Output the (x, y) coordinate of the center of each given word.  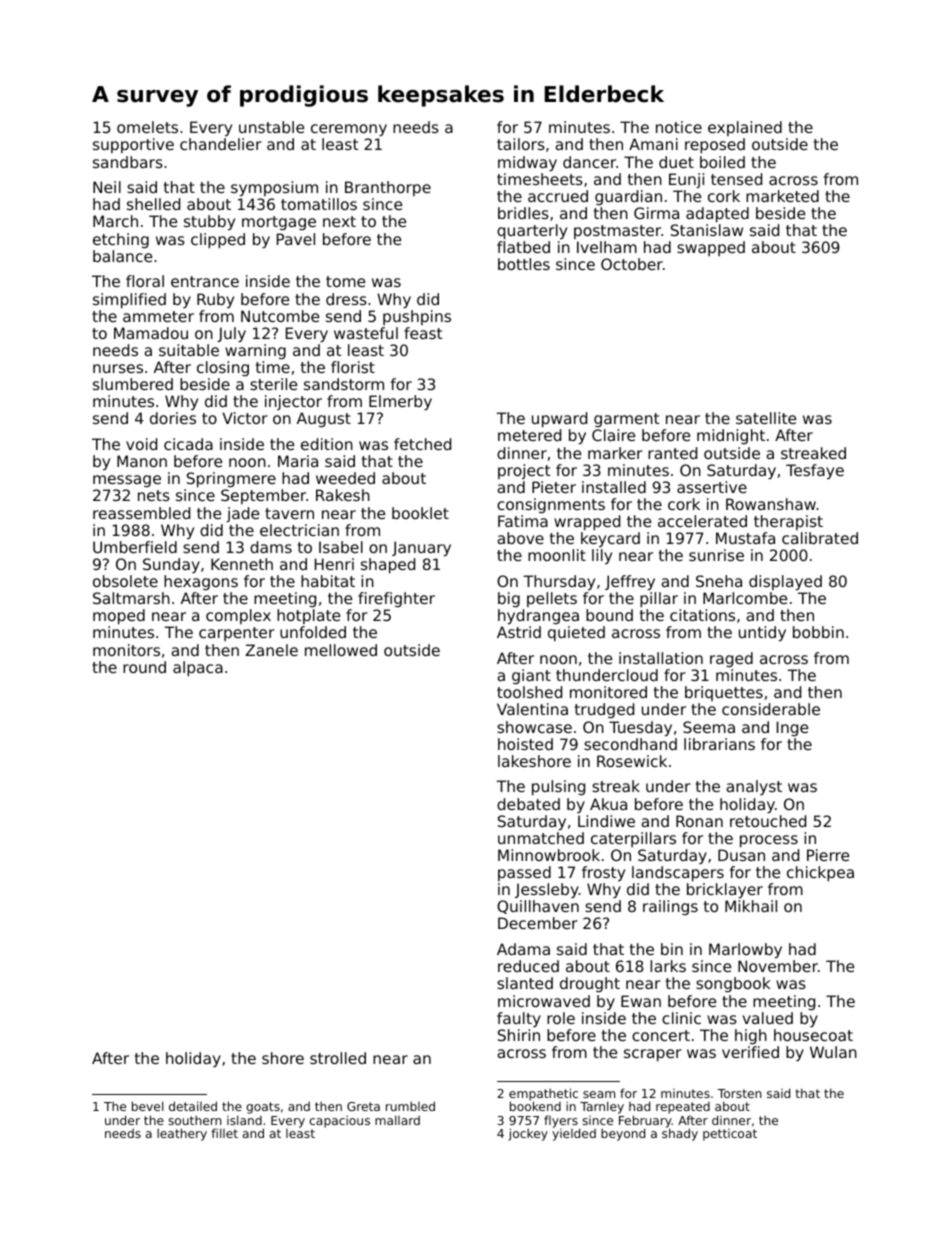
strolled (338, 1058)
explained (745, 128)
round (144, 667)
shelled (153, 204)
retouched (768, 821)
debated (528, 804)
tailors (521, 144)
